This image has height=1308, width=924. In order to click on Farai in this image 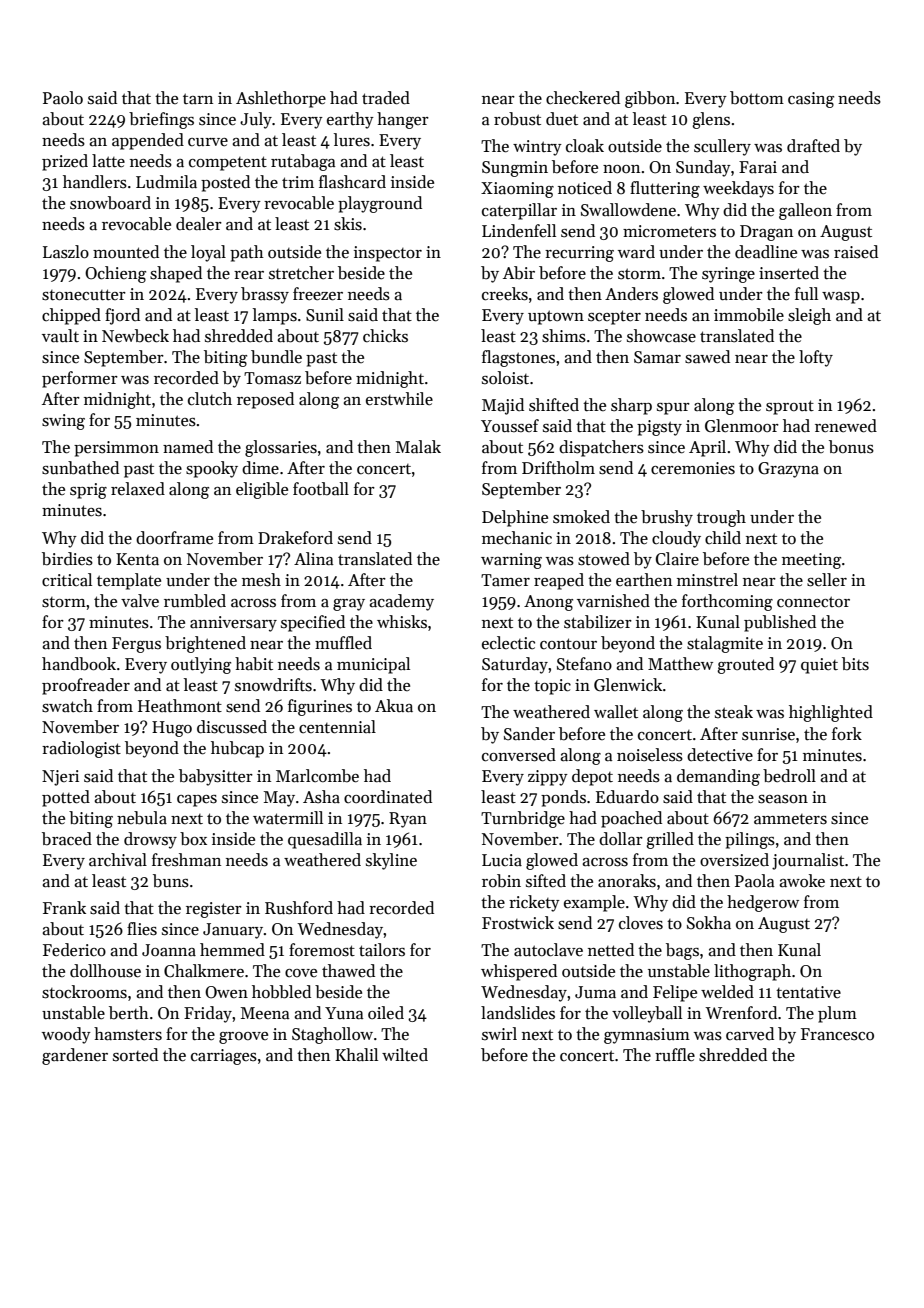, I will do `click(758, 167)`.
